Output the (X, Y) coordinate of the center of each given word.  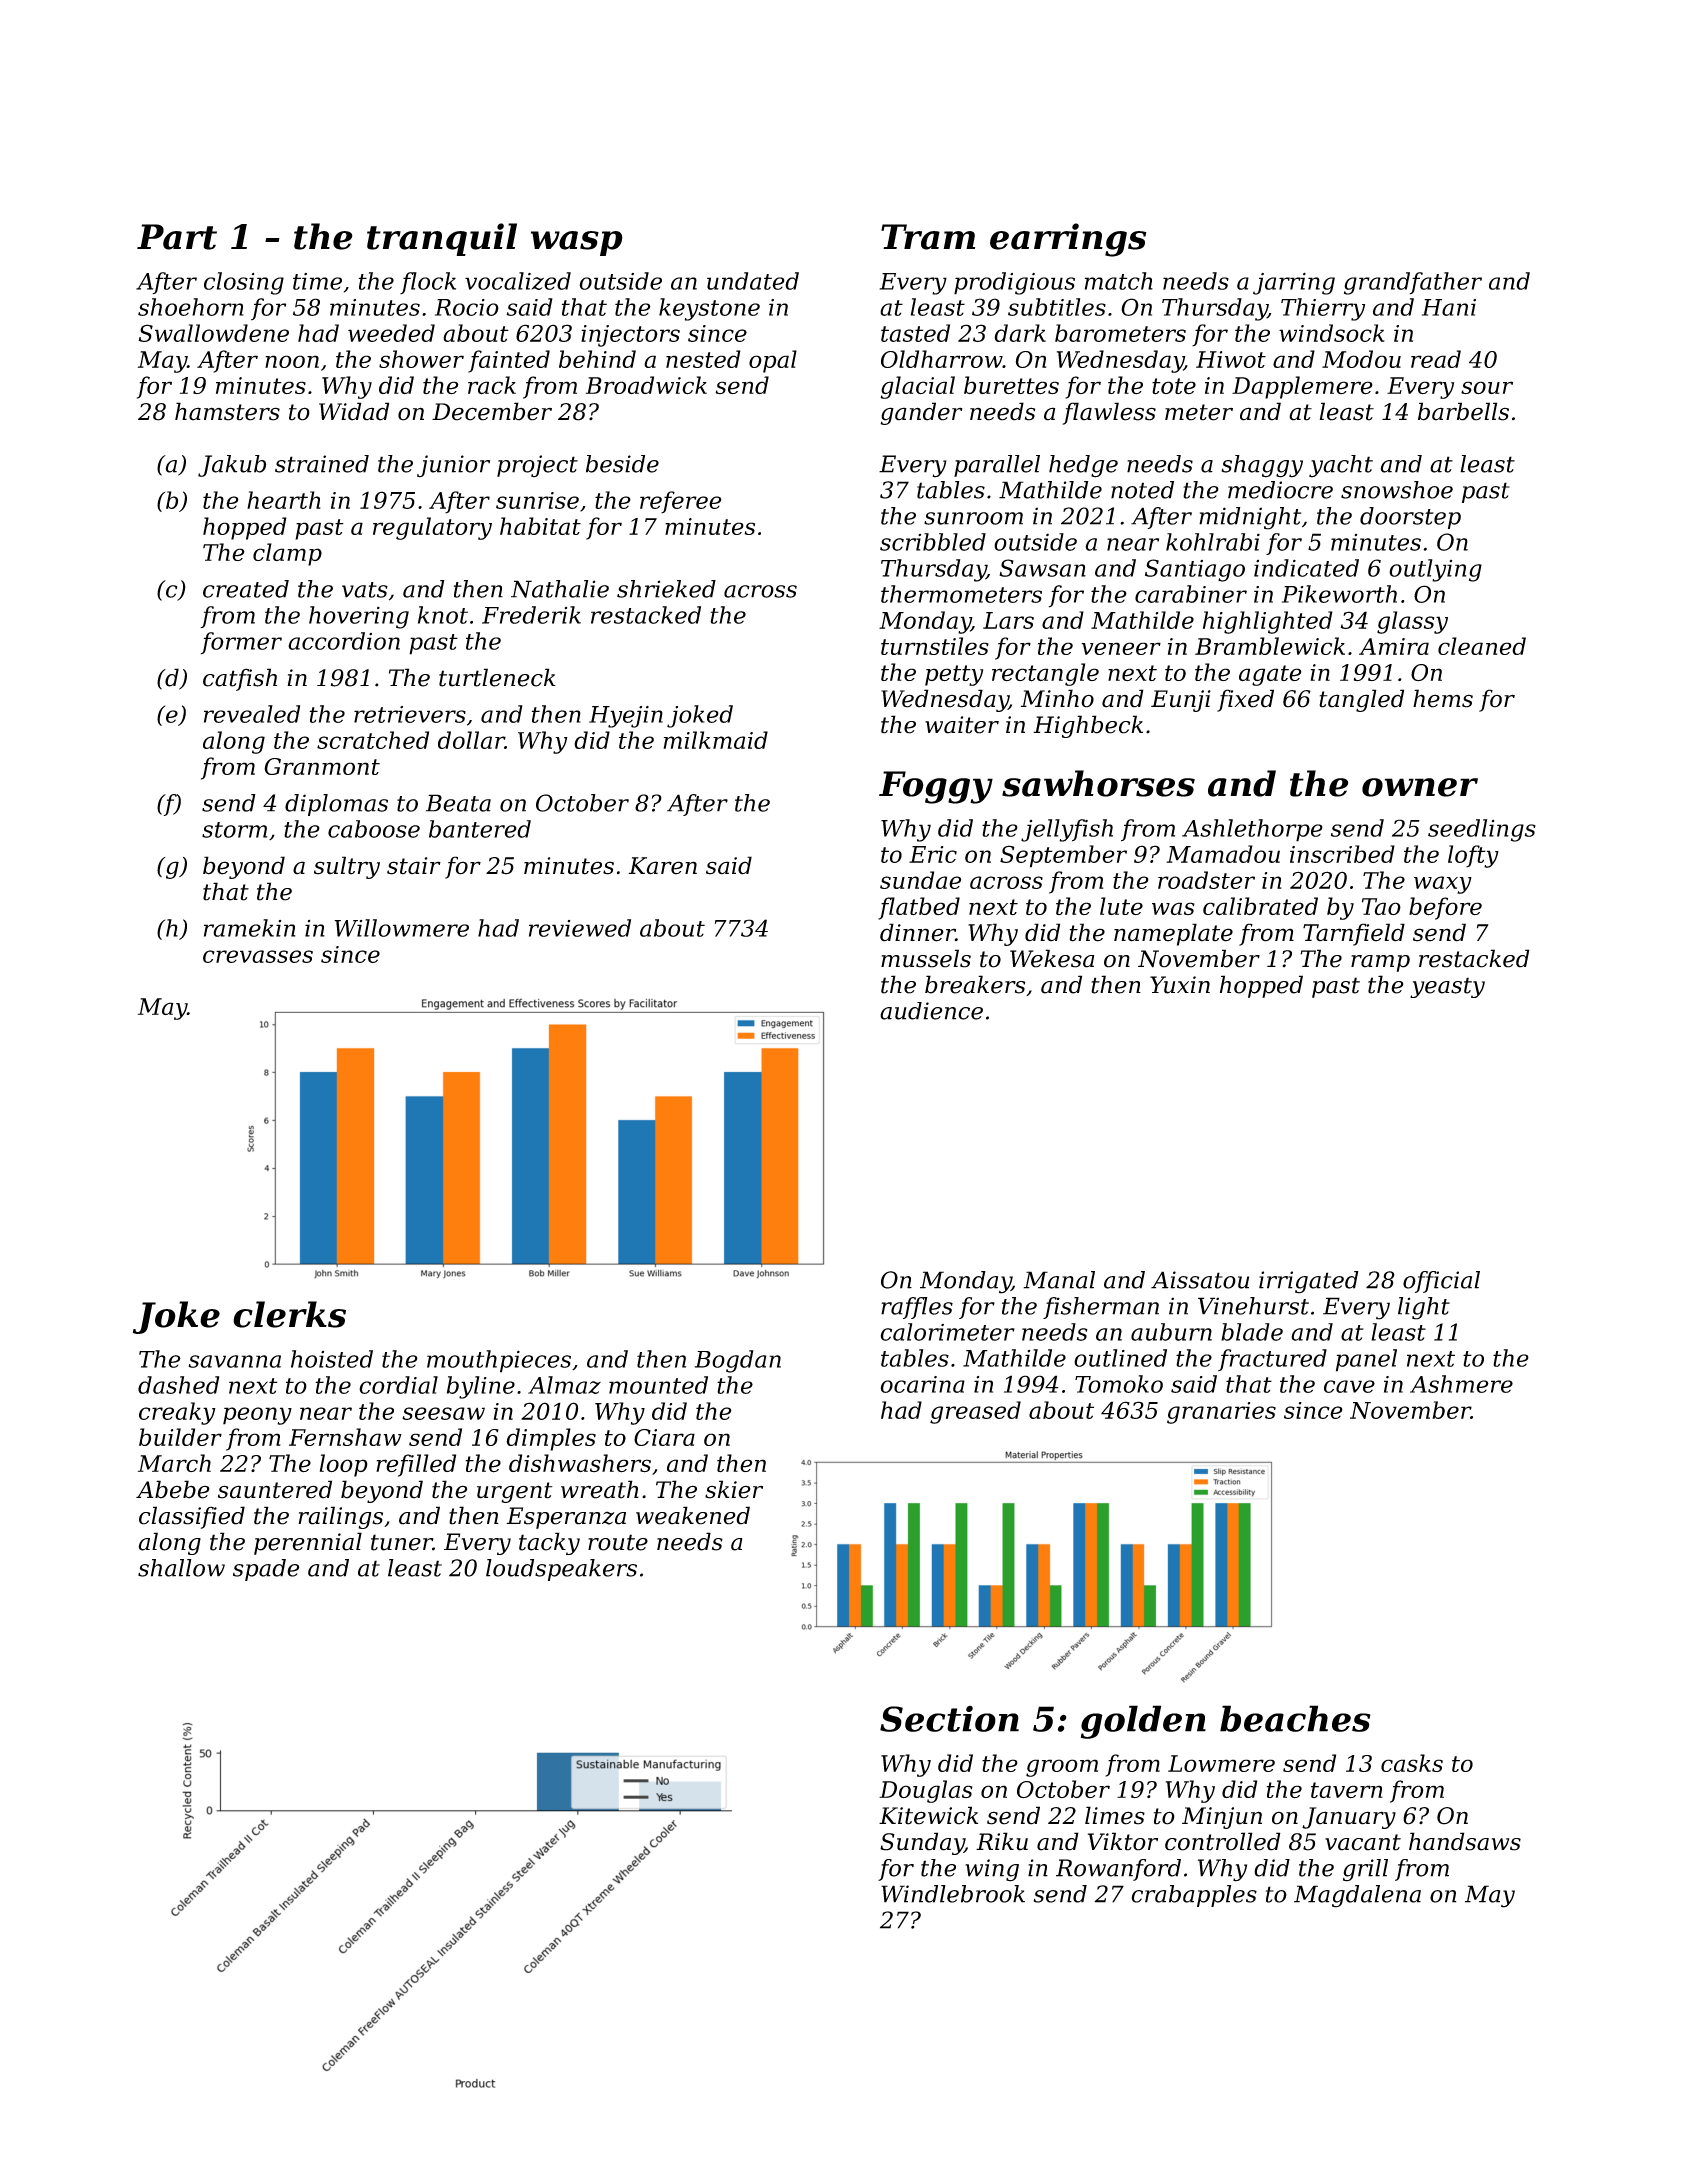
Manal (1059, 1280)
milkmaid (715, 740)
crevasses (258, 956)
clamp (287, 554)
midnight (1250, 518)
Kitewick (928, 1815)
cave (1349, 1386)
